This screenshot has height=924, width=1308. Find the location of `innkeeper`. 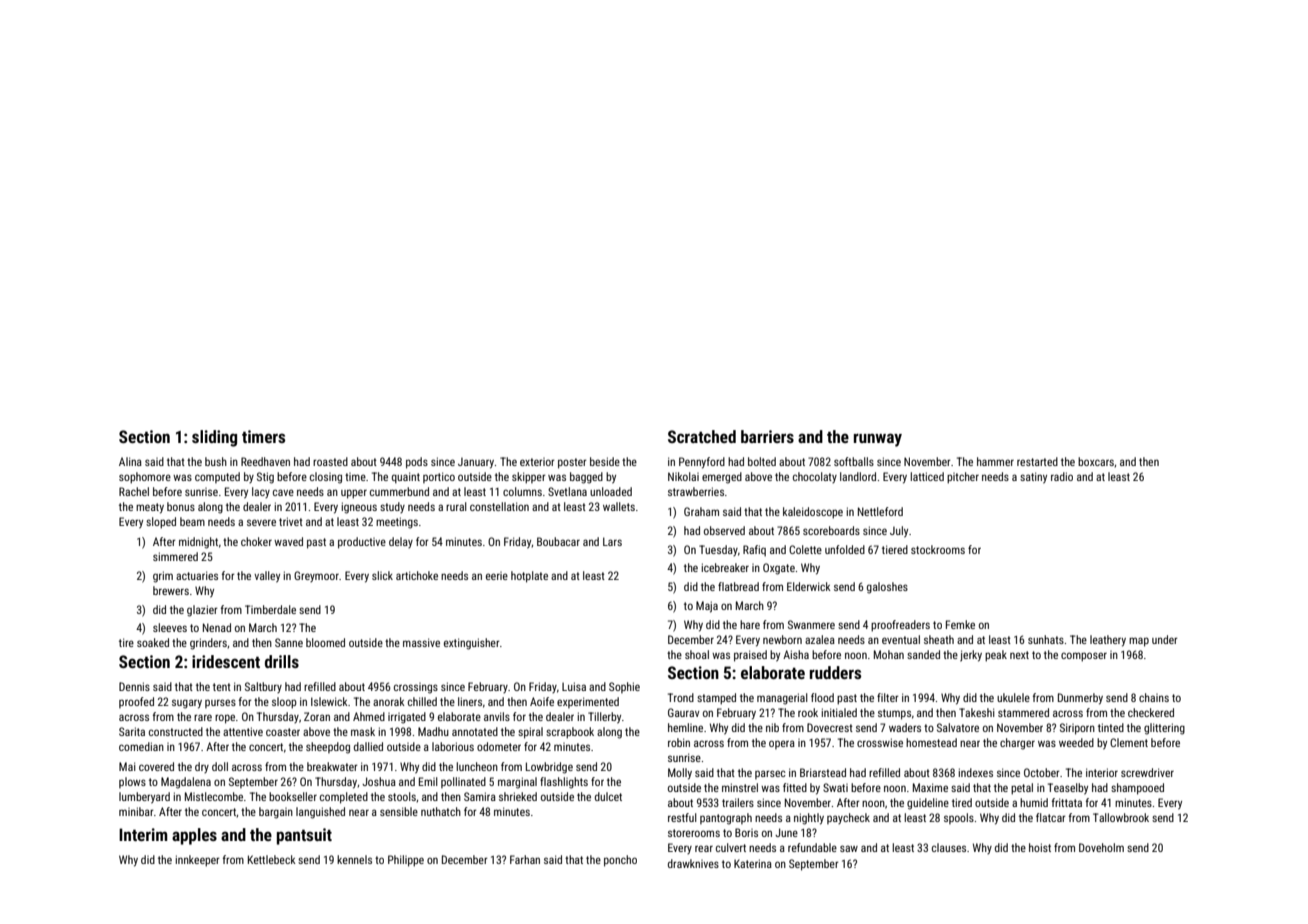

innkeeper is located at coordinates (197, 861).
